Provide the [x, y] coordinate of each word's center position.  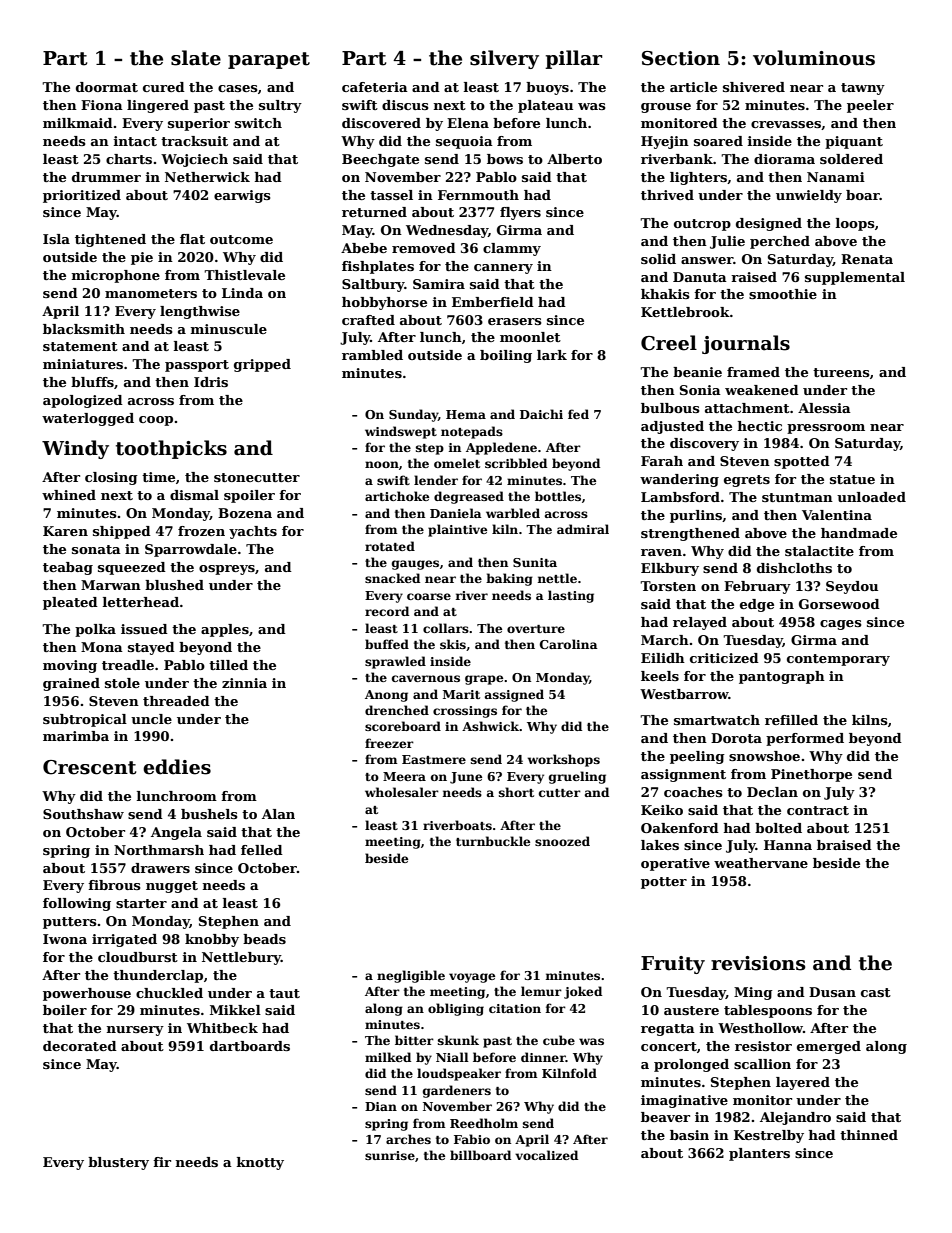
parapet [269, 60]
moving [70, 666]
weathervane [761, 863]
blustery [118, 1163]
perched [780, 242]
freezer [389, 743]
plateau [545, 106]
